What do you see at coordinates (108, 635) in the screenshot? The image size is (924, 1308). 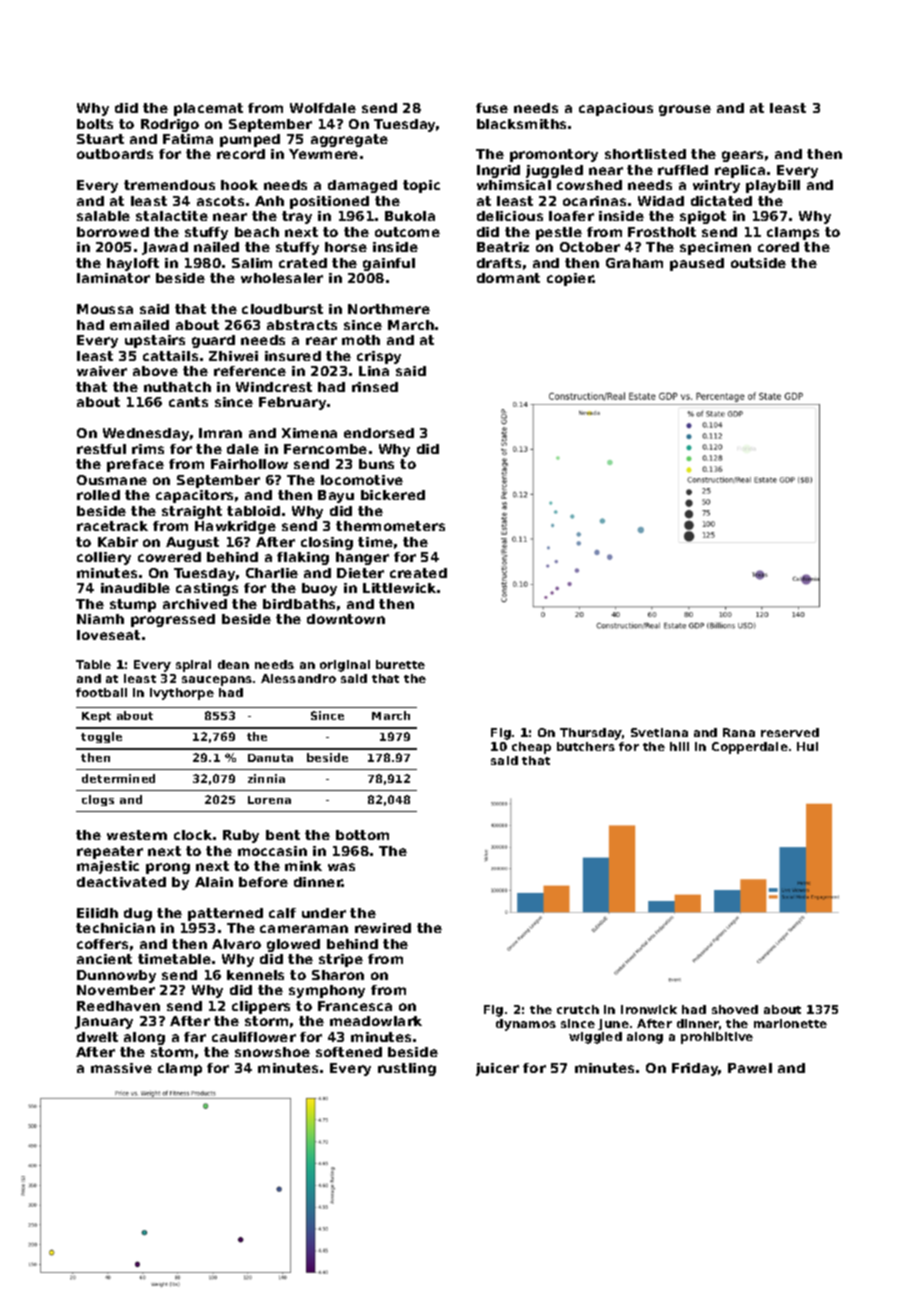 I see `loveseat` at bounding box center [108, 635].
